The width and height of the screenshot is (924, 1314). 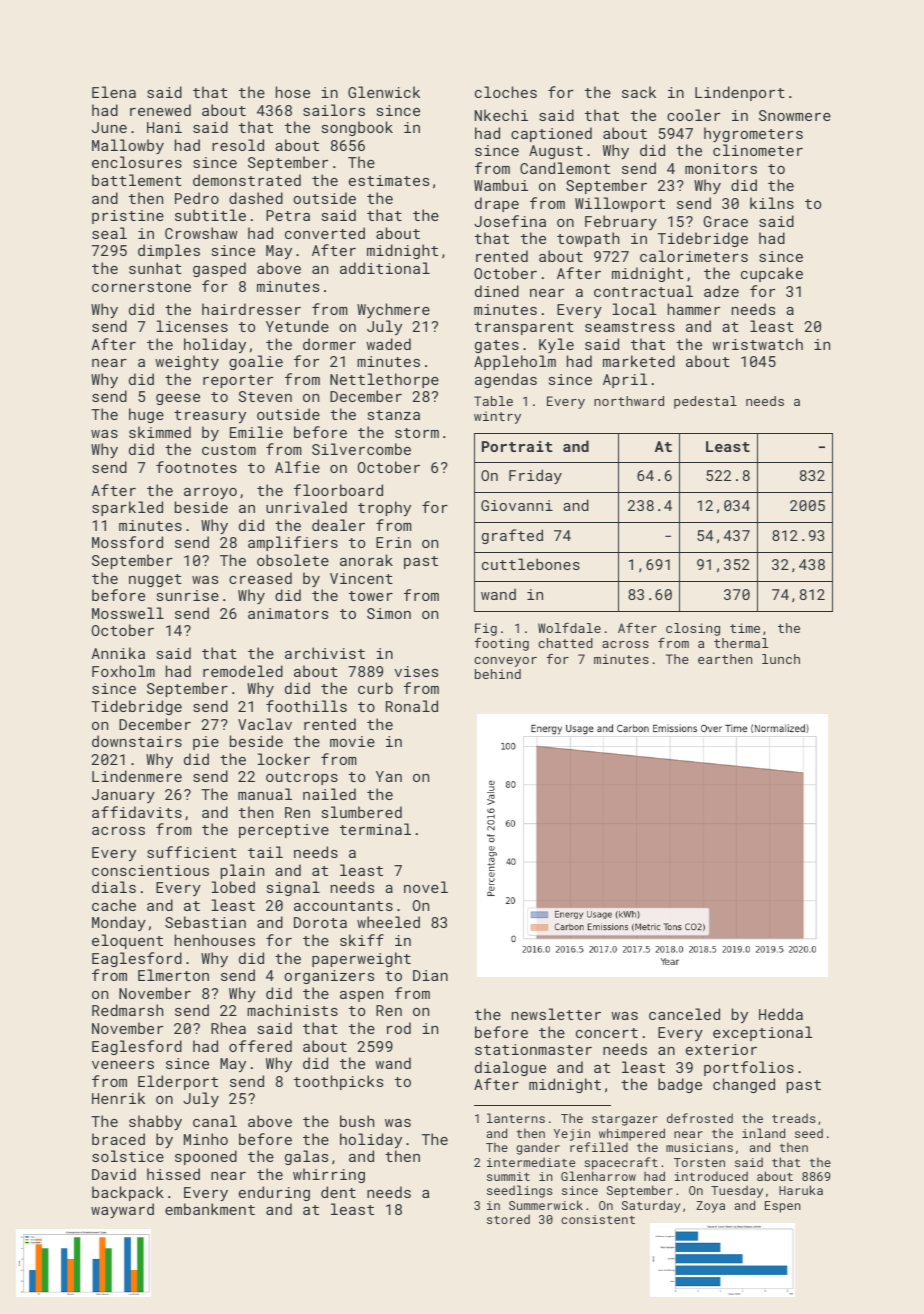 What do you see at coordinates (306, 1157) in the screenshot?
I see `galas` at bounding box center [306, 1157].
